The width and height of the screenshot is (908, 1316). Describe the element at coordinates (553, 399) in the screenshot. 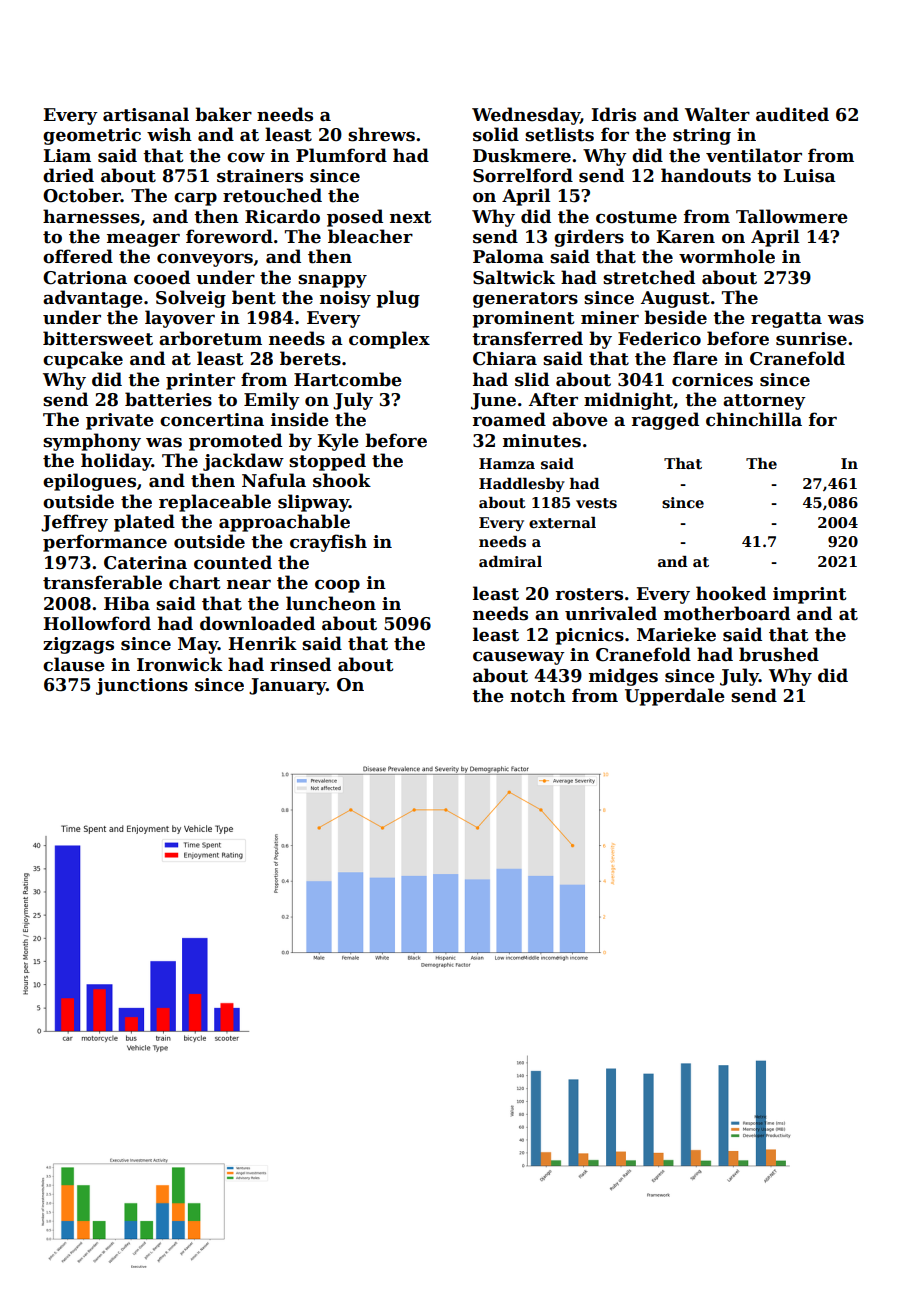

I see `After` at that location.
